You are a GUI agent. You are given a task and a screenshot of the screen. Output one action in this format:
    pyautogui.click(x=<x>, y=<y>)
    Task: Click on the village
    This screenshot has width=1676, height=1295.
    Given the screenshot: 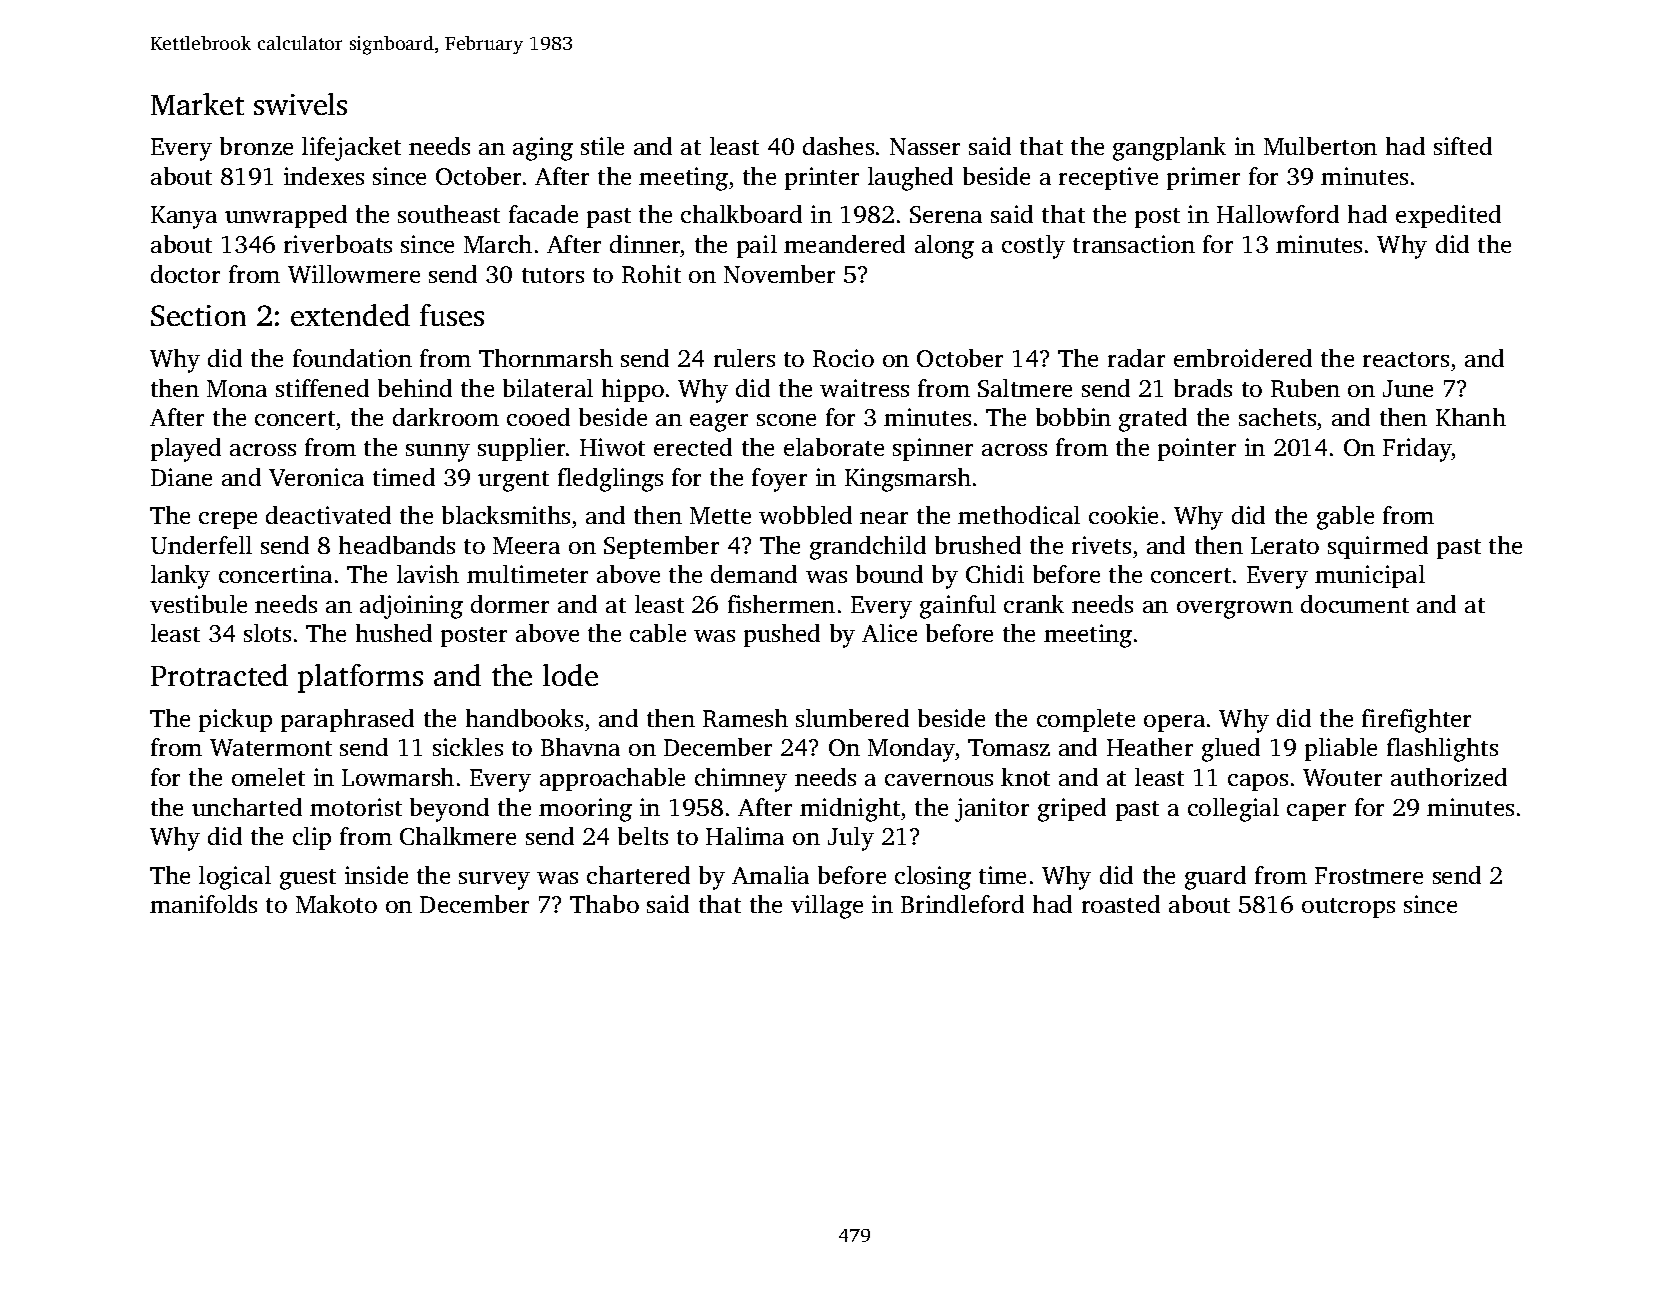 What is the action you would take?
    pyautogui.click(x=827, y=907)
